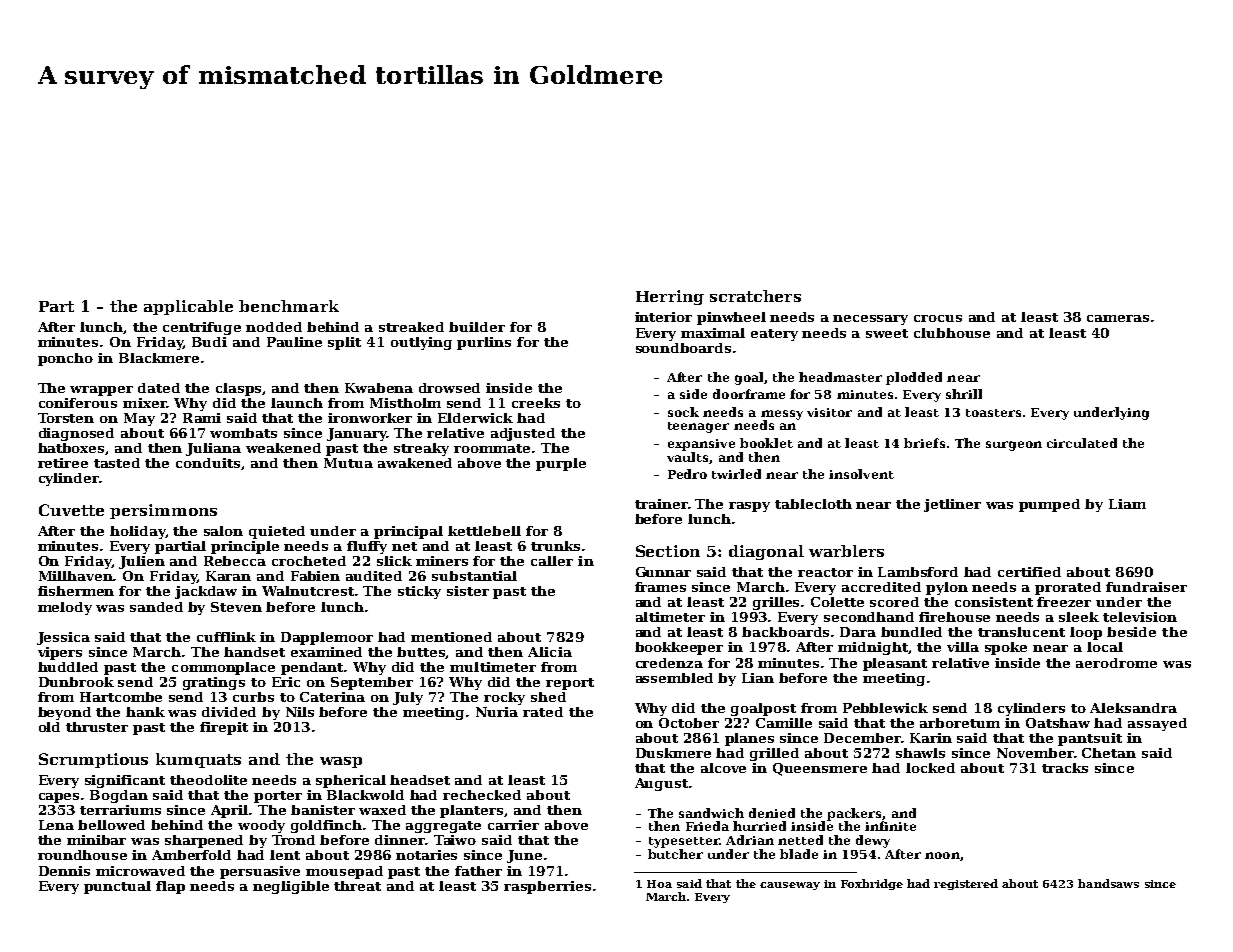 Image resolution: width=1233 pixels, height=952 pixels. I want to click on circulated, so click(1082, 443).
